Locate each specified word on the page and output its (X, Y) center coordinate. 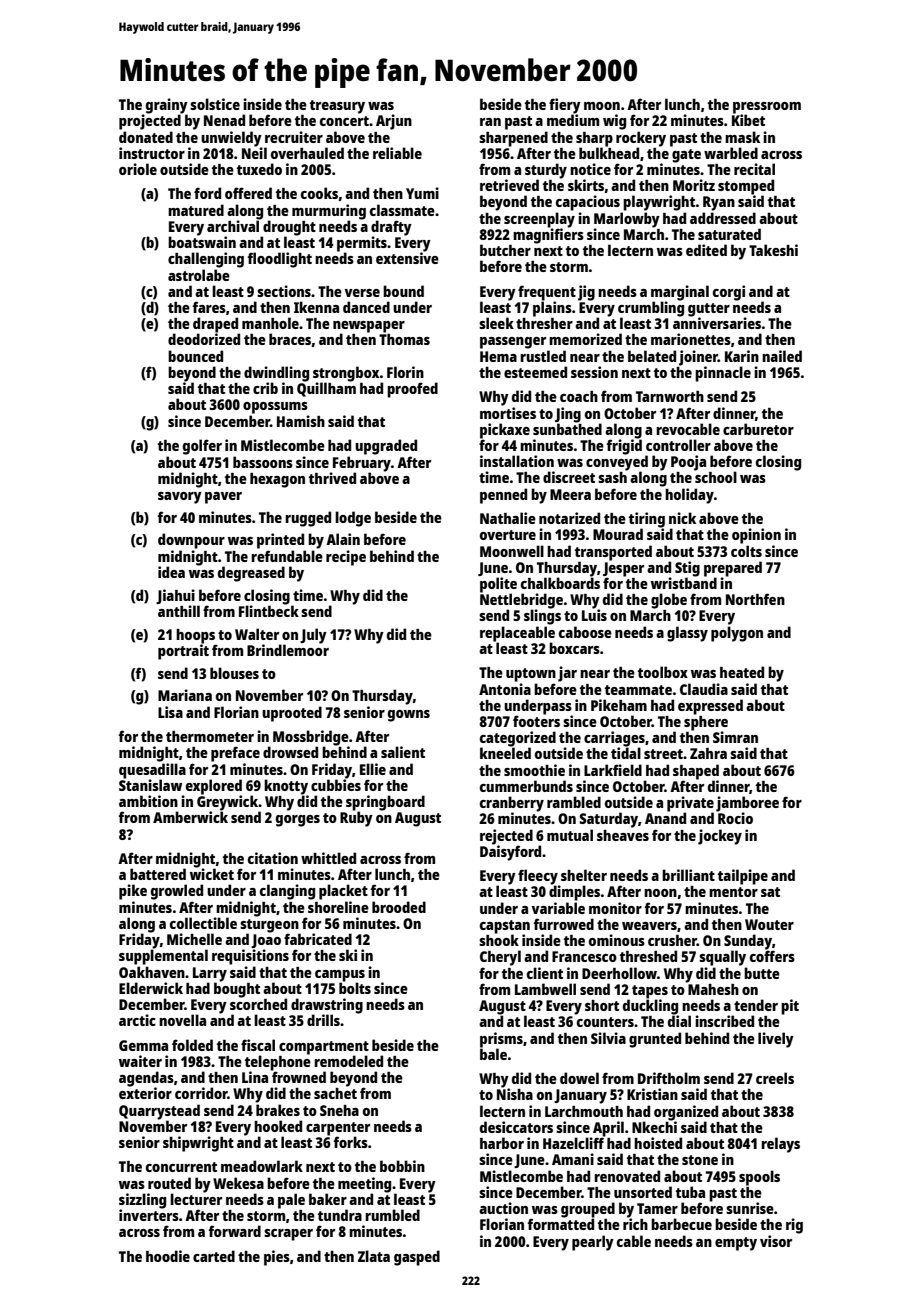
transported (613, 553)
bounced (195, 356)
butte (762, 973)
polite (498, 585)
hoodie (168, 1256)
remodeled (348, 1061)
